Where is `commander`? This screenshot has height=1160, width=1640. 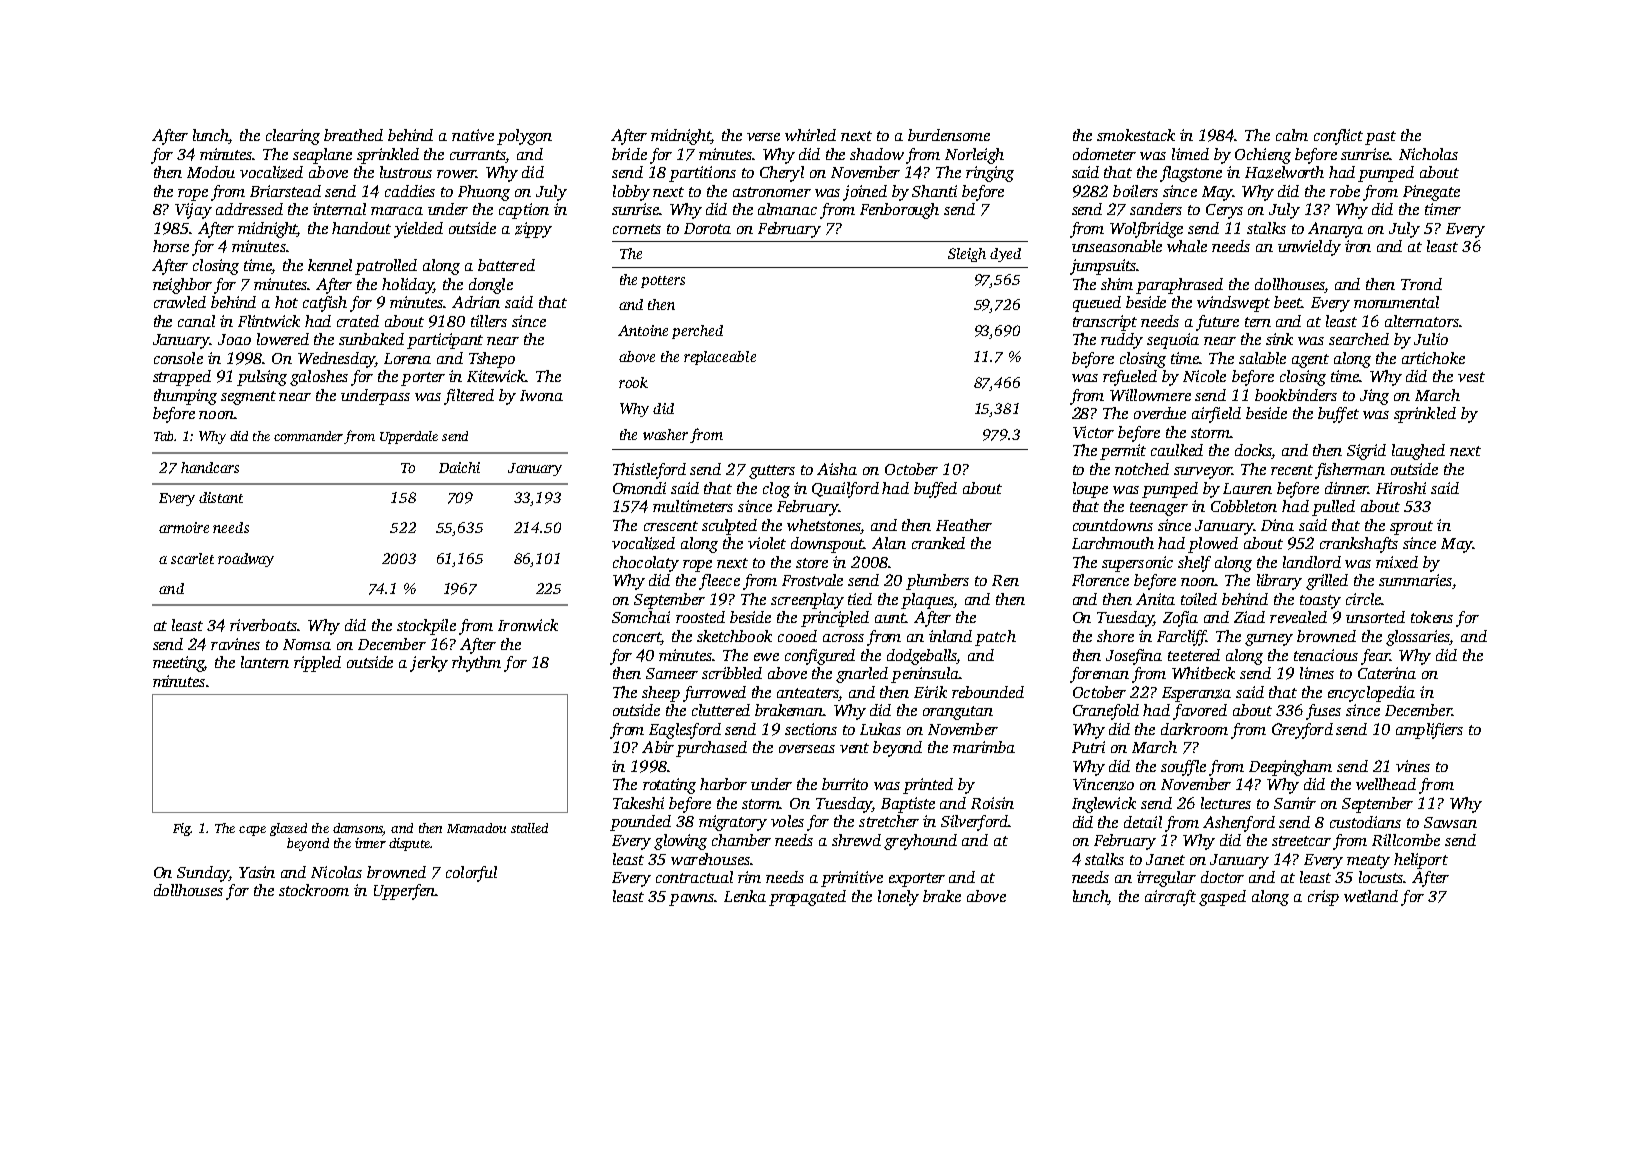 commander is located at coordinates (308, 436).
